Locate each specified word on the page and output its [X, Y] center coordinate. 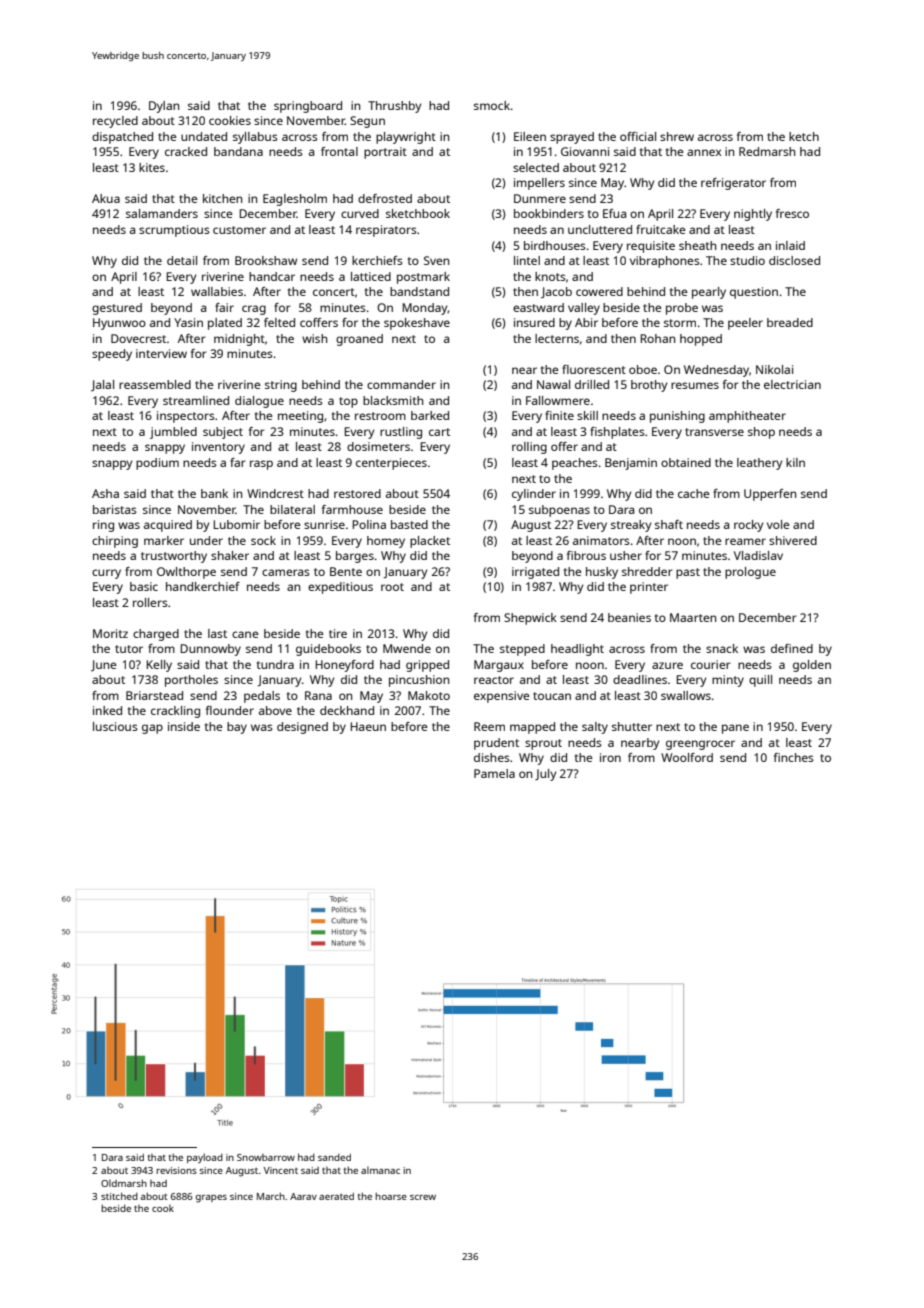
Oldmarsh [124, 1183]
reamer [745, 541]
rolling [529, 448]
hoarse [391, 1196]
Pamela [494, 773]
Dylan [164, 107]
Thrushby [394, 107]
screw [423, 1197]
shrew [677, 136]
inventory [218, 448]
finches [794, 757]
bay [237, 728]
